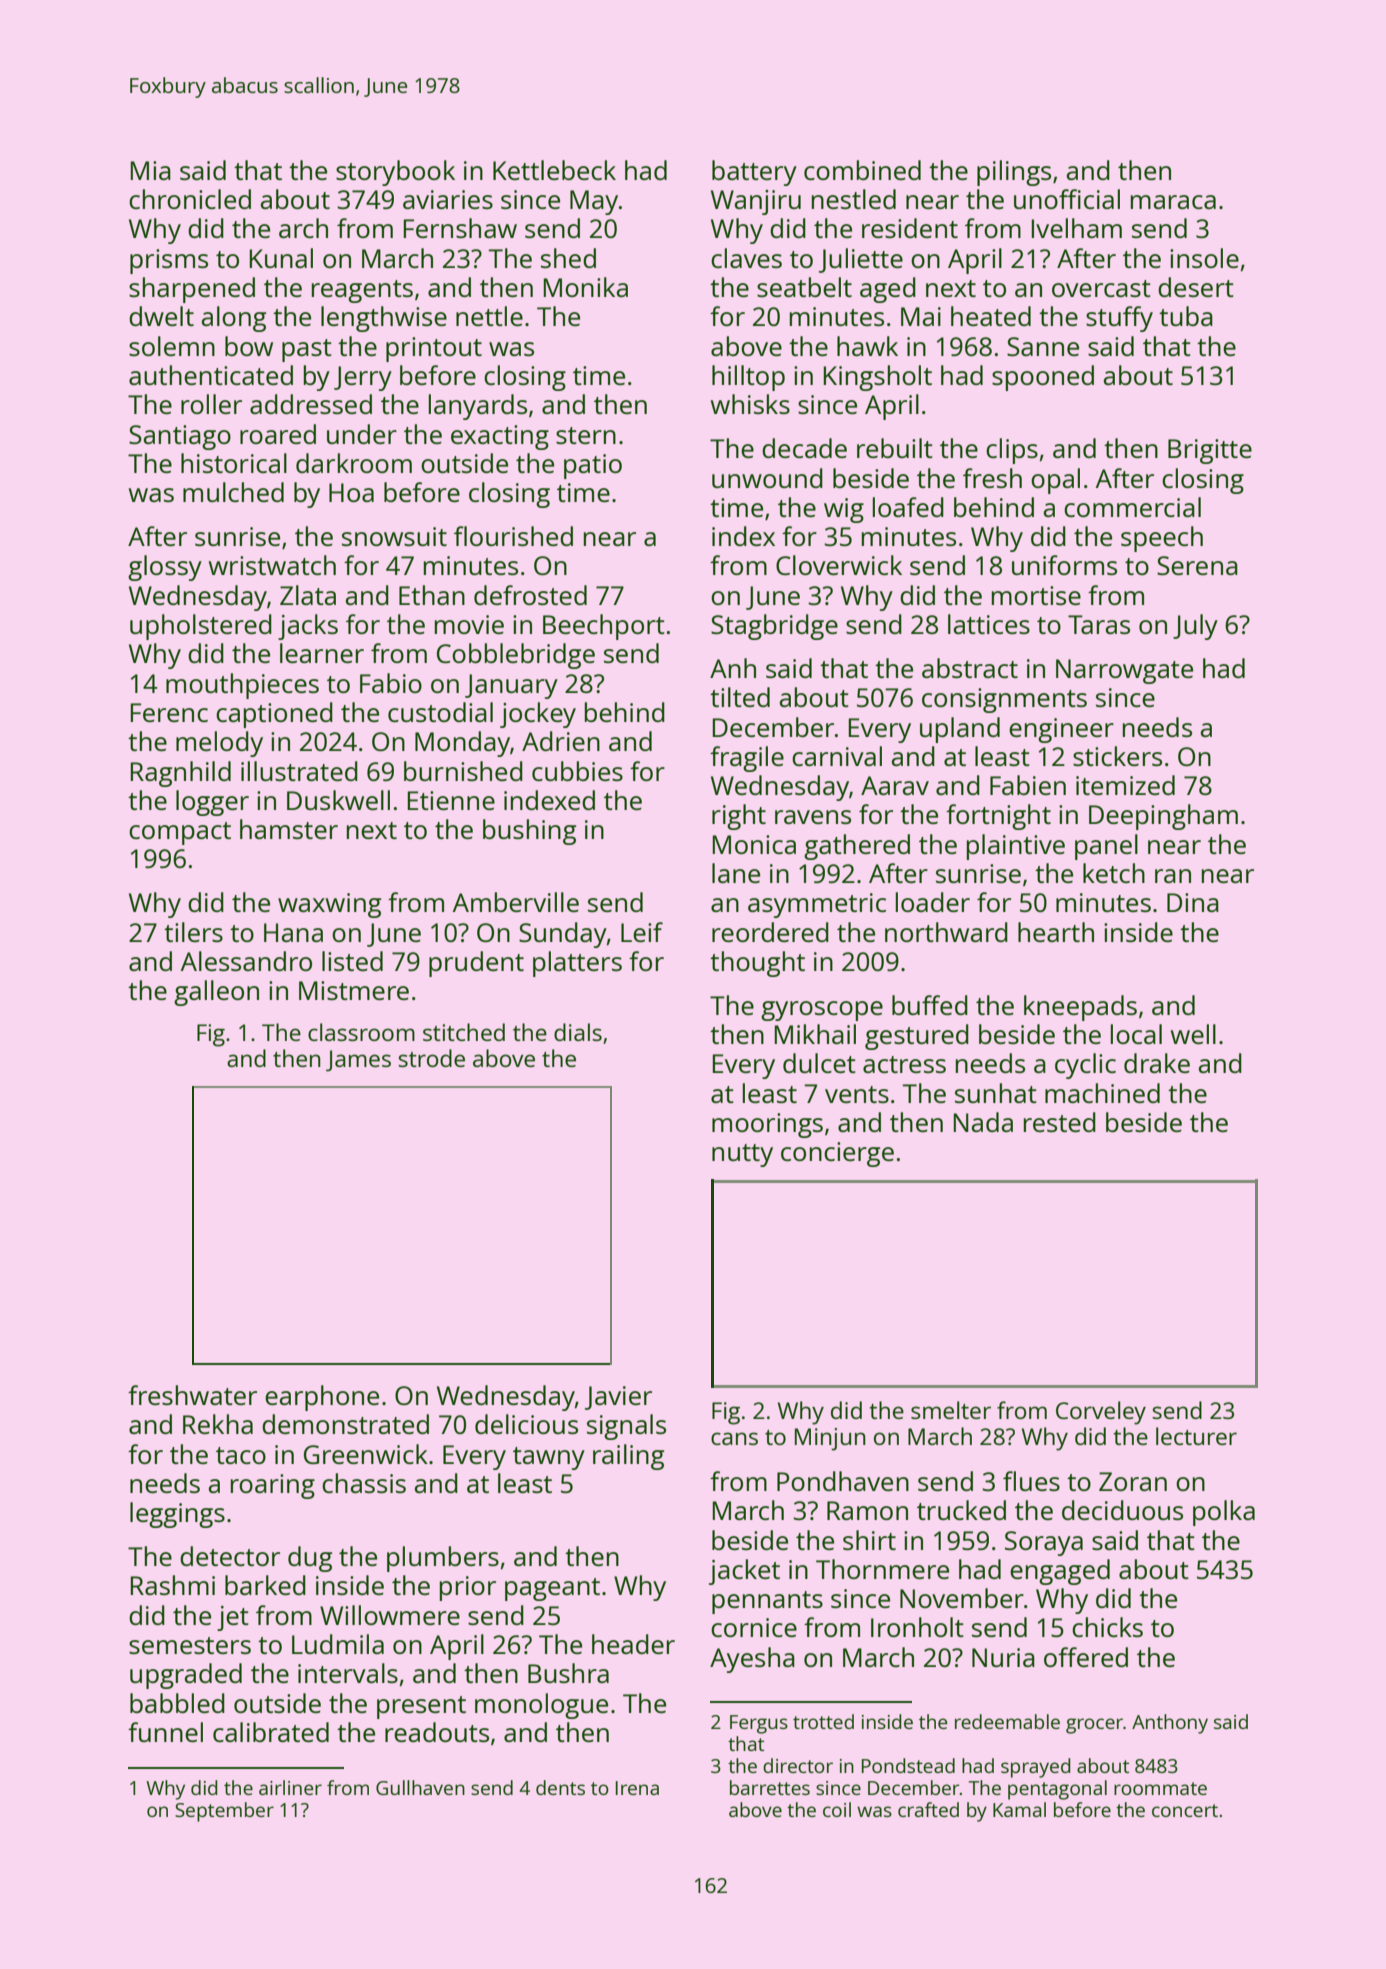  I want to click on seatbelt, so click(804, 287).
